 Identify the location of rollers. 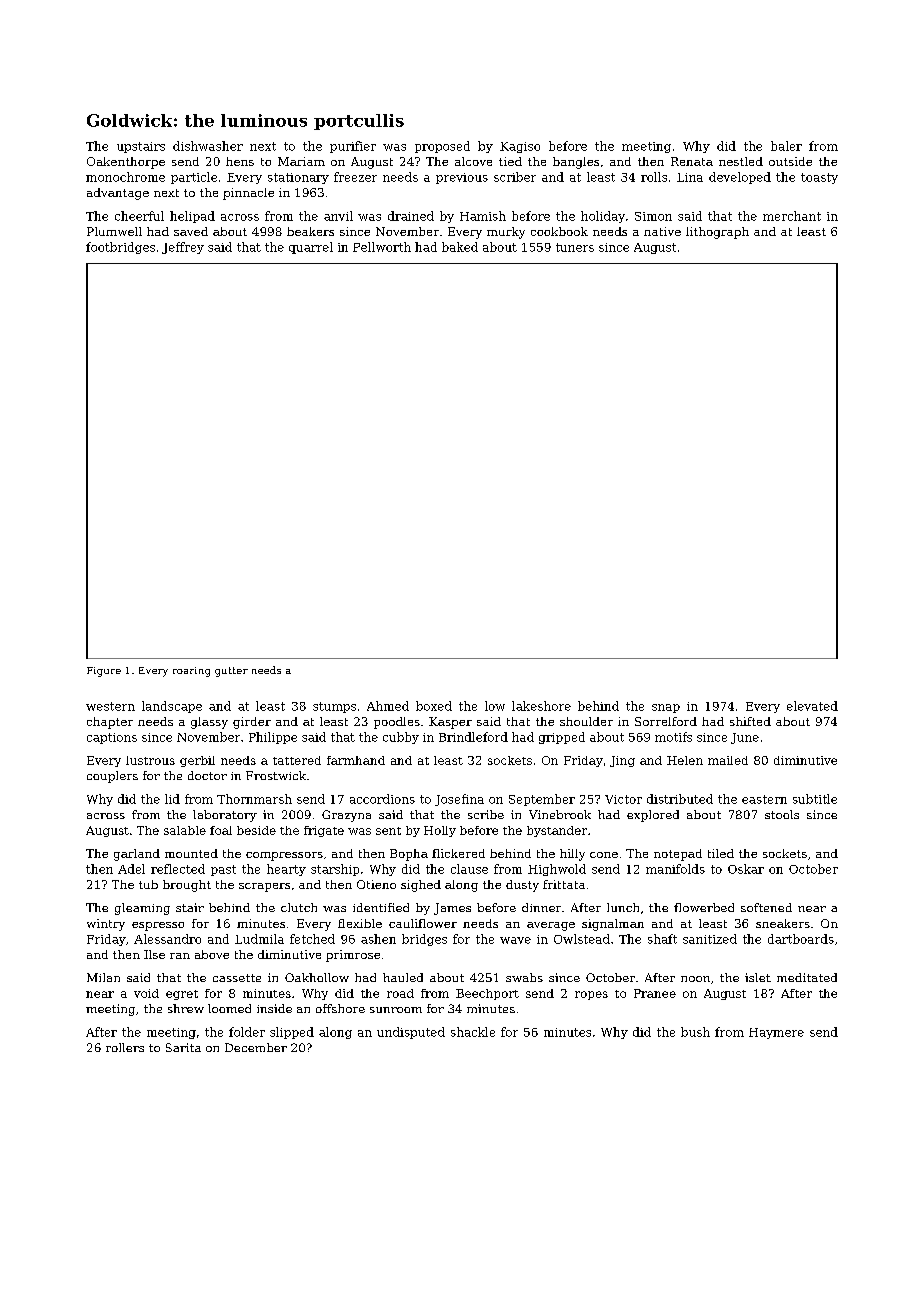
(125, 1047).
